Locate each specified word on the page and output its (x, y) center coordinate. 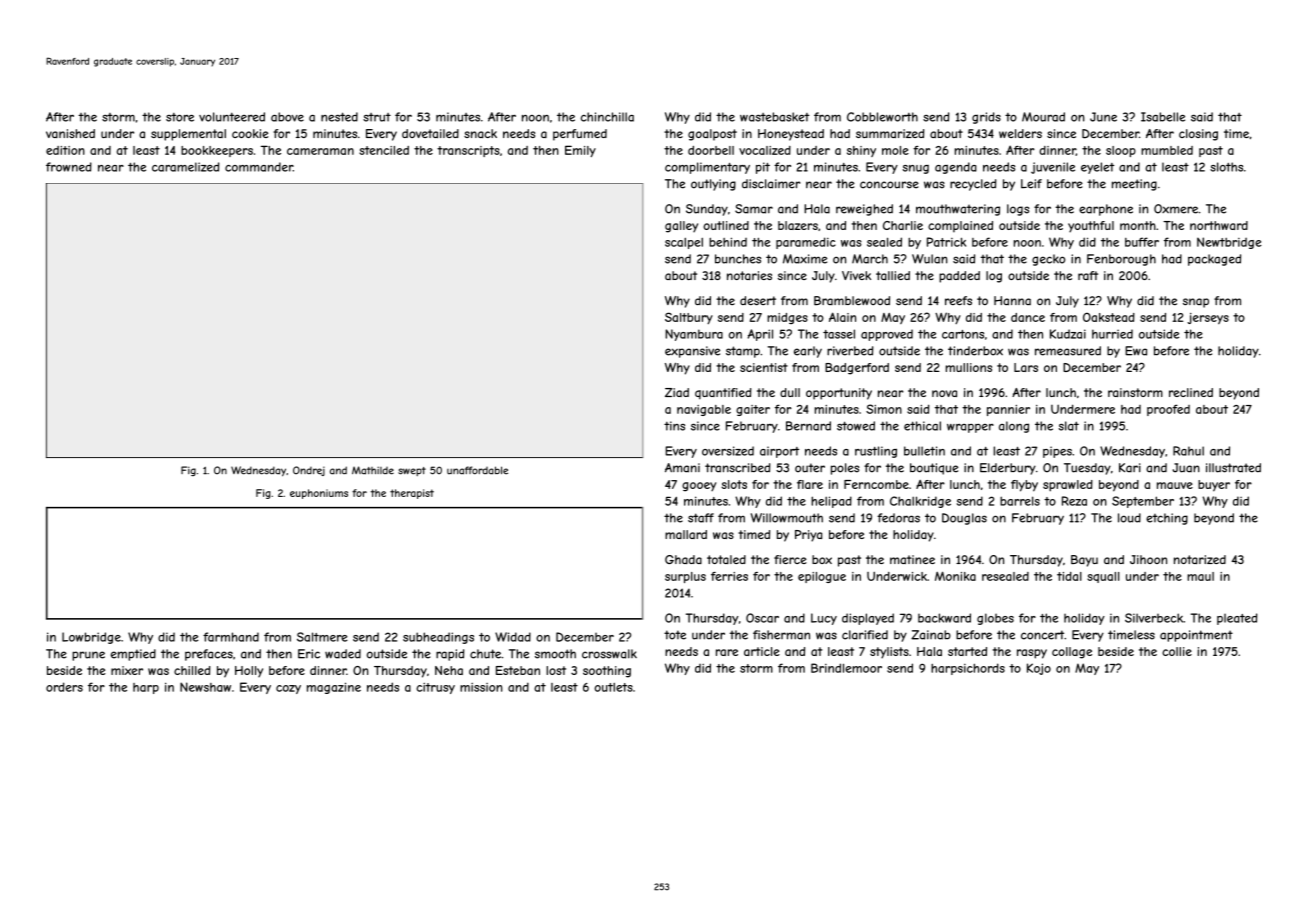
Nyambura (694, 335)
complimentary (707, 168)
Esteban (518, 670)
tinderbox (975, 351)
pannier (1008, 410)
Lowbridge (91, 638)
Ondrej (309, 471)
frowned (69, 167)
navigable (704, 410)
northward (1219, 225)
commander (259, 167)
